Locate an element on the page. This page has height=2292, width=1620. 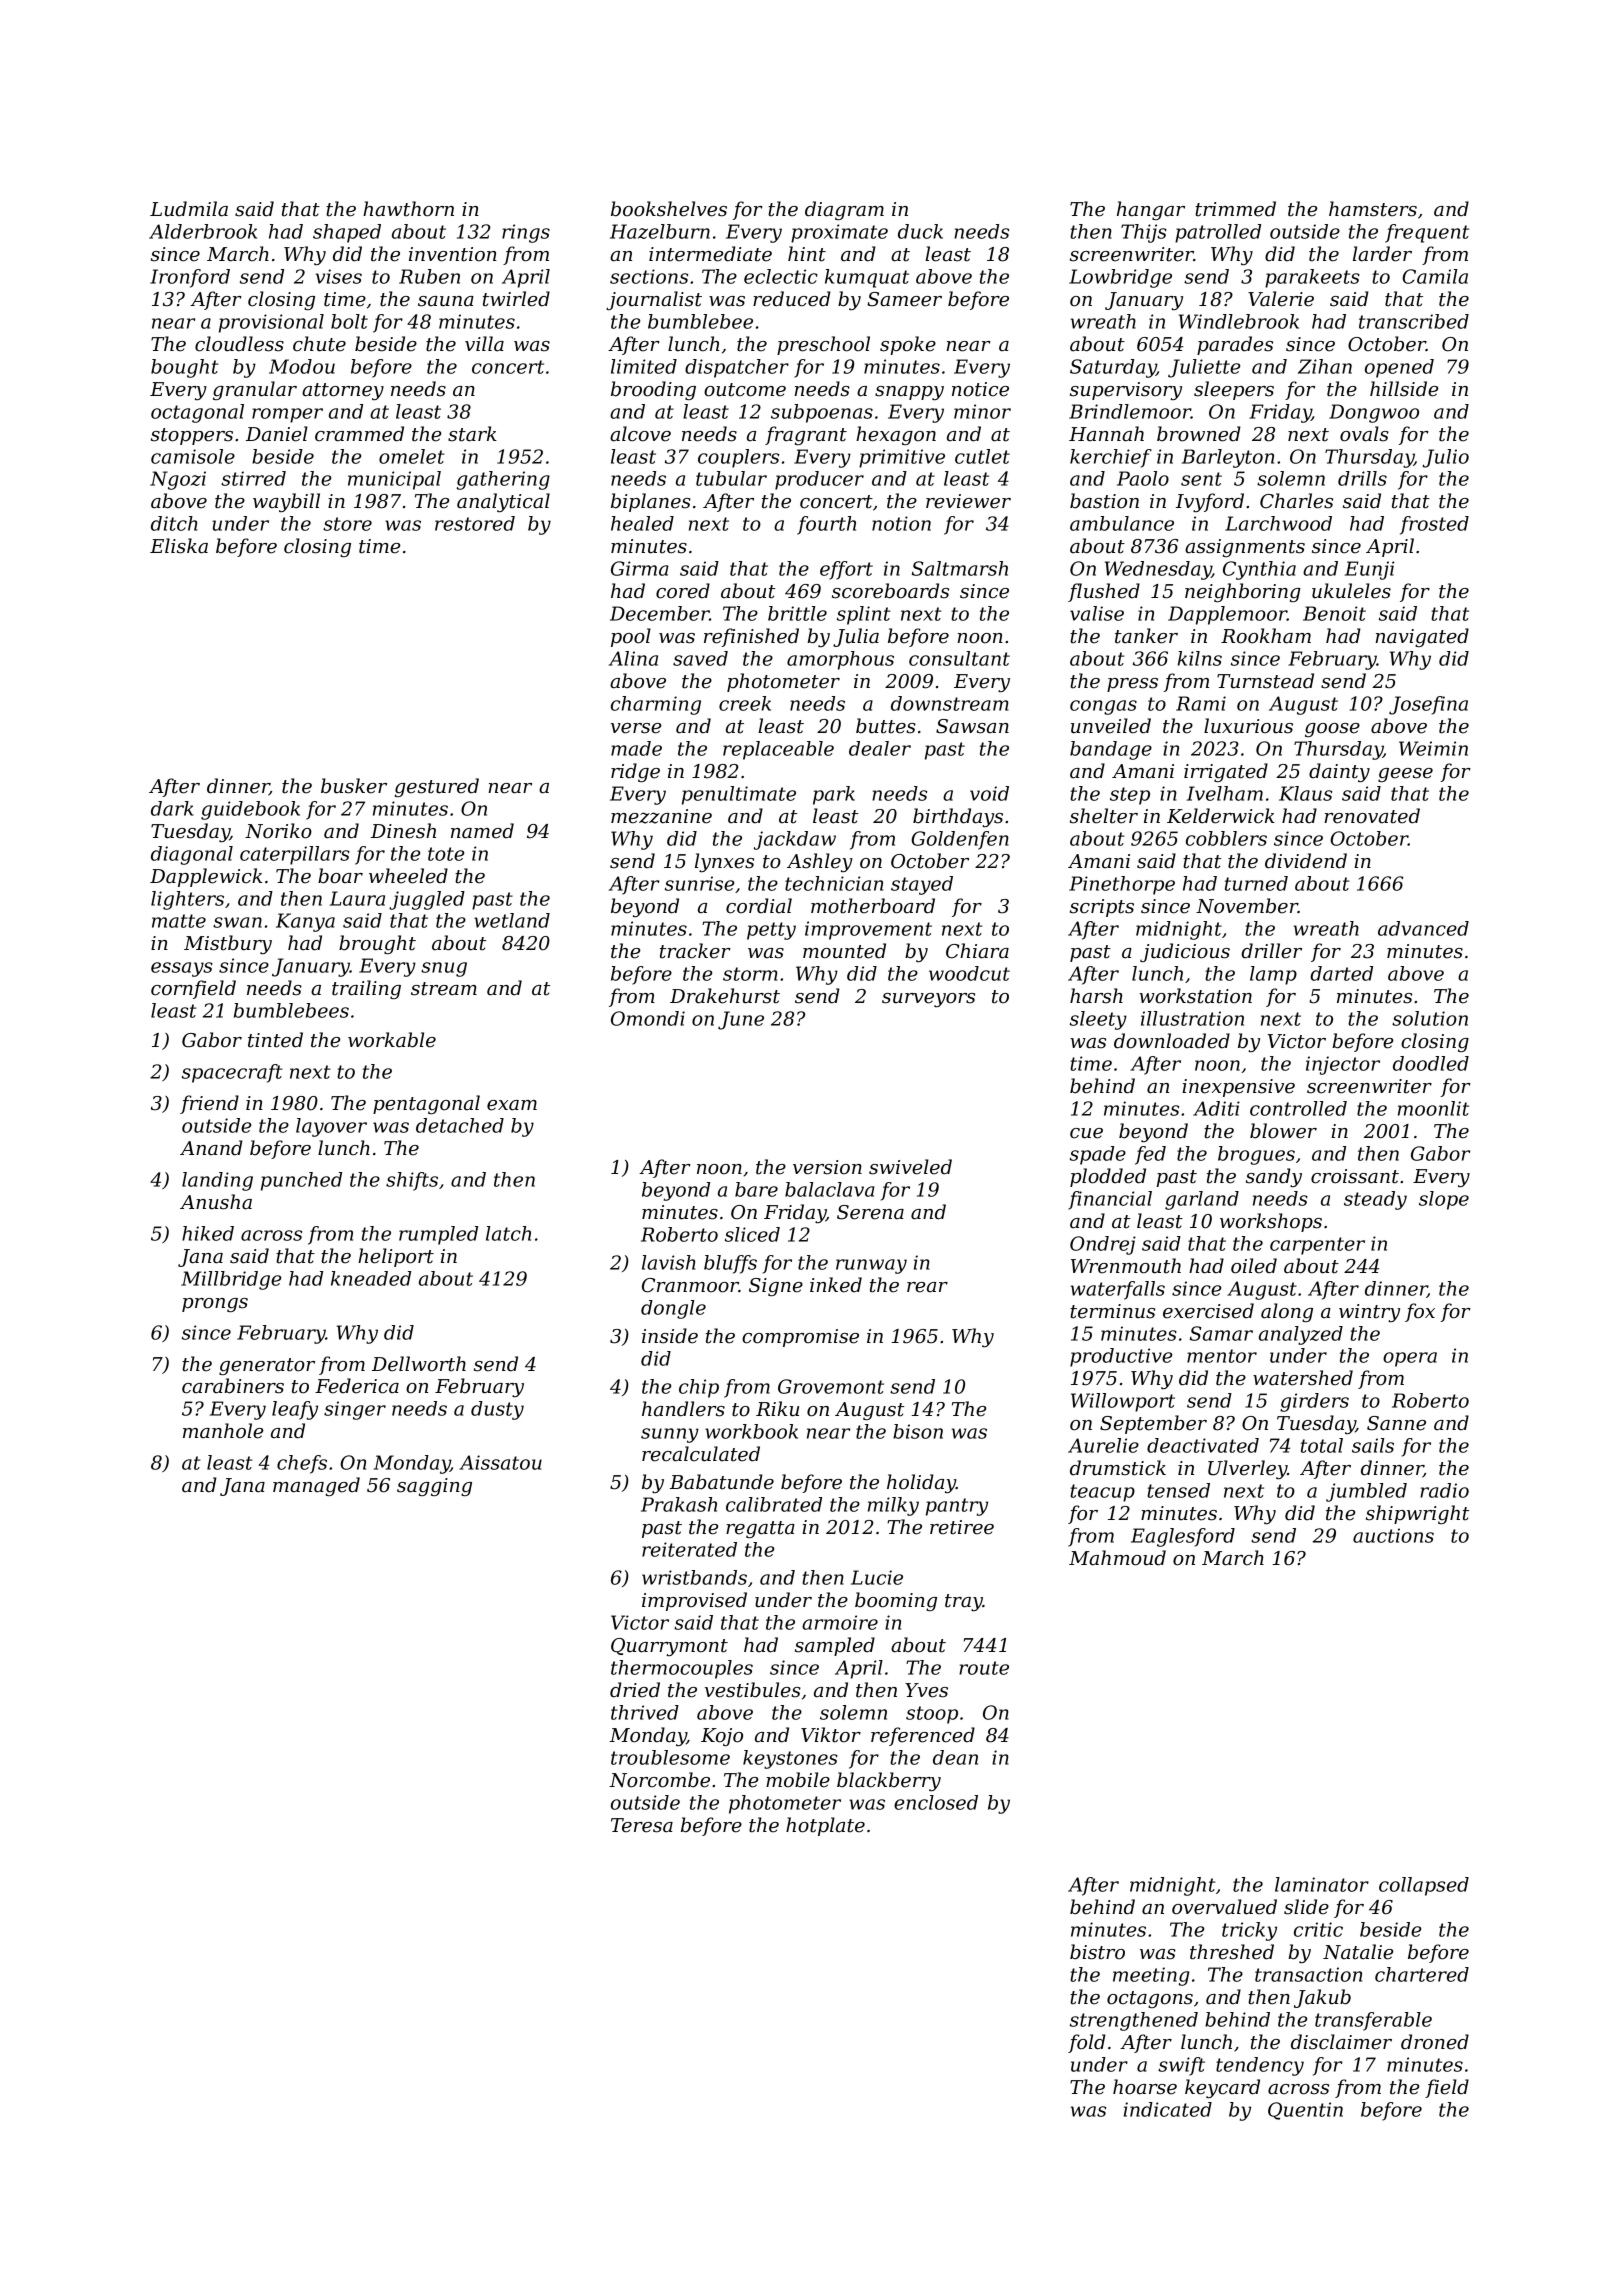
dainty is located at coordinates (1339, 772).
